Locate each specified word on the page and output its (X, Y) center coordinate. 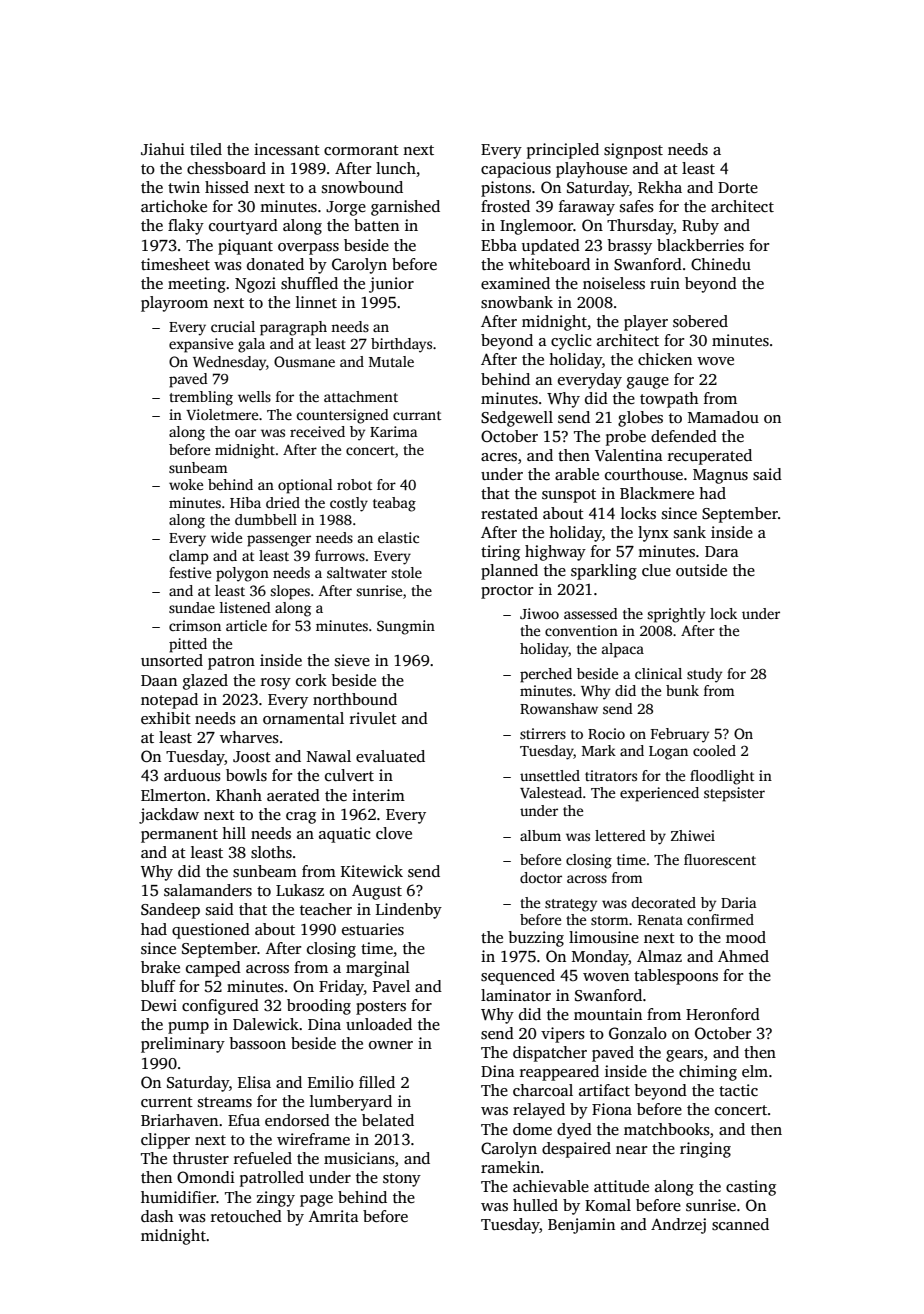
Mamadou (723, 417)
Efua (244, 1120)
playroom (174, 304)
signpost (633, 151)
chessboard (226, 168)
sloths (271, 852)
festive (190, 572)
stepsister (734, 794)
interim (378, 795)
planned (509, 572)
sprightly (676, 615)
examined (515, 283)
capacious (516, 170)
